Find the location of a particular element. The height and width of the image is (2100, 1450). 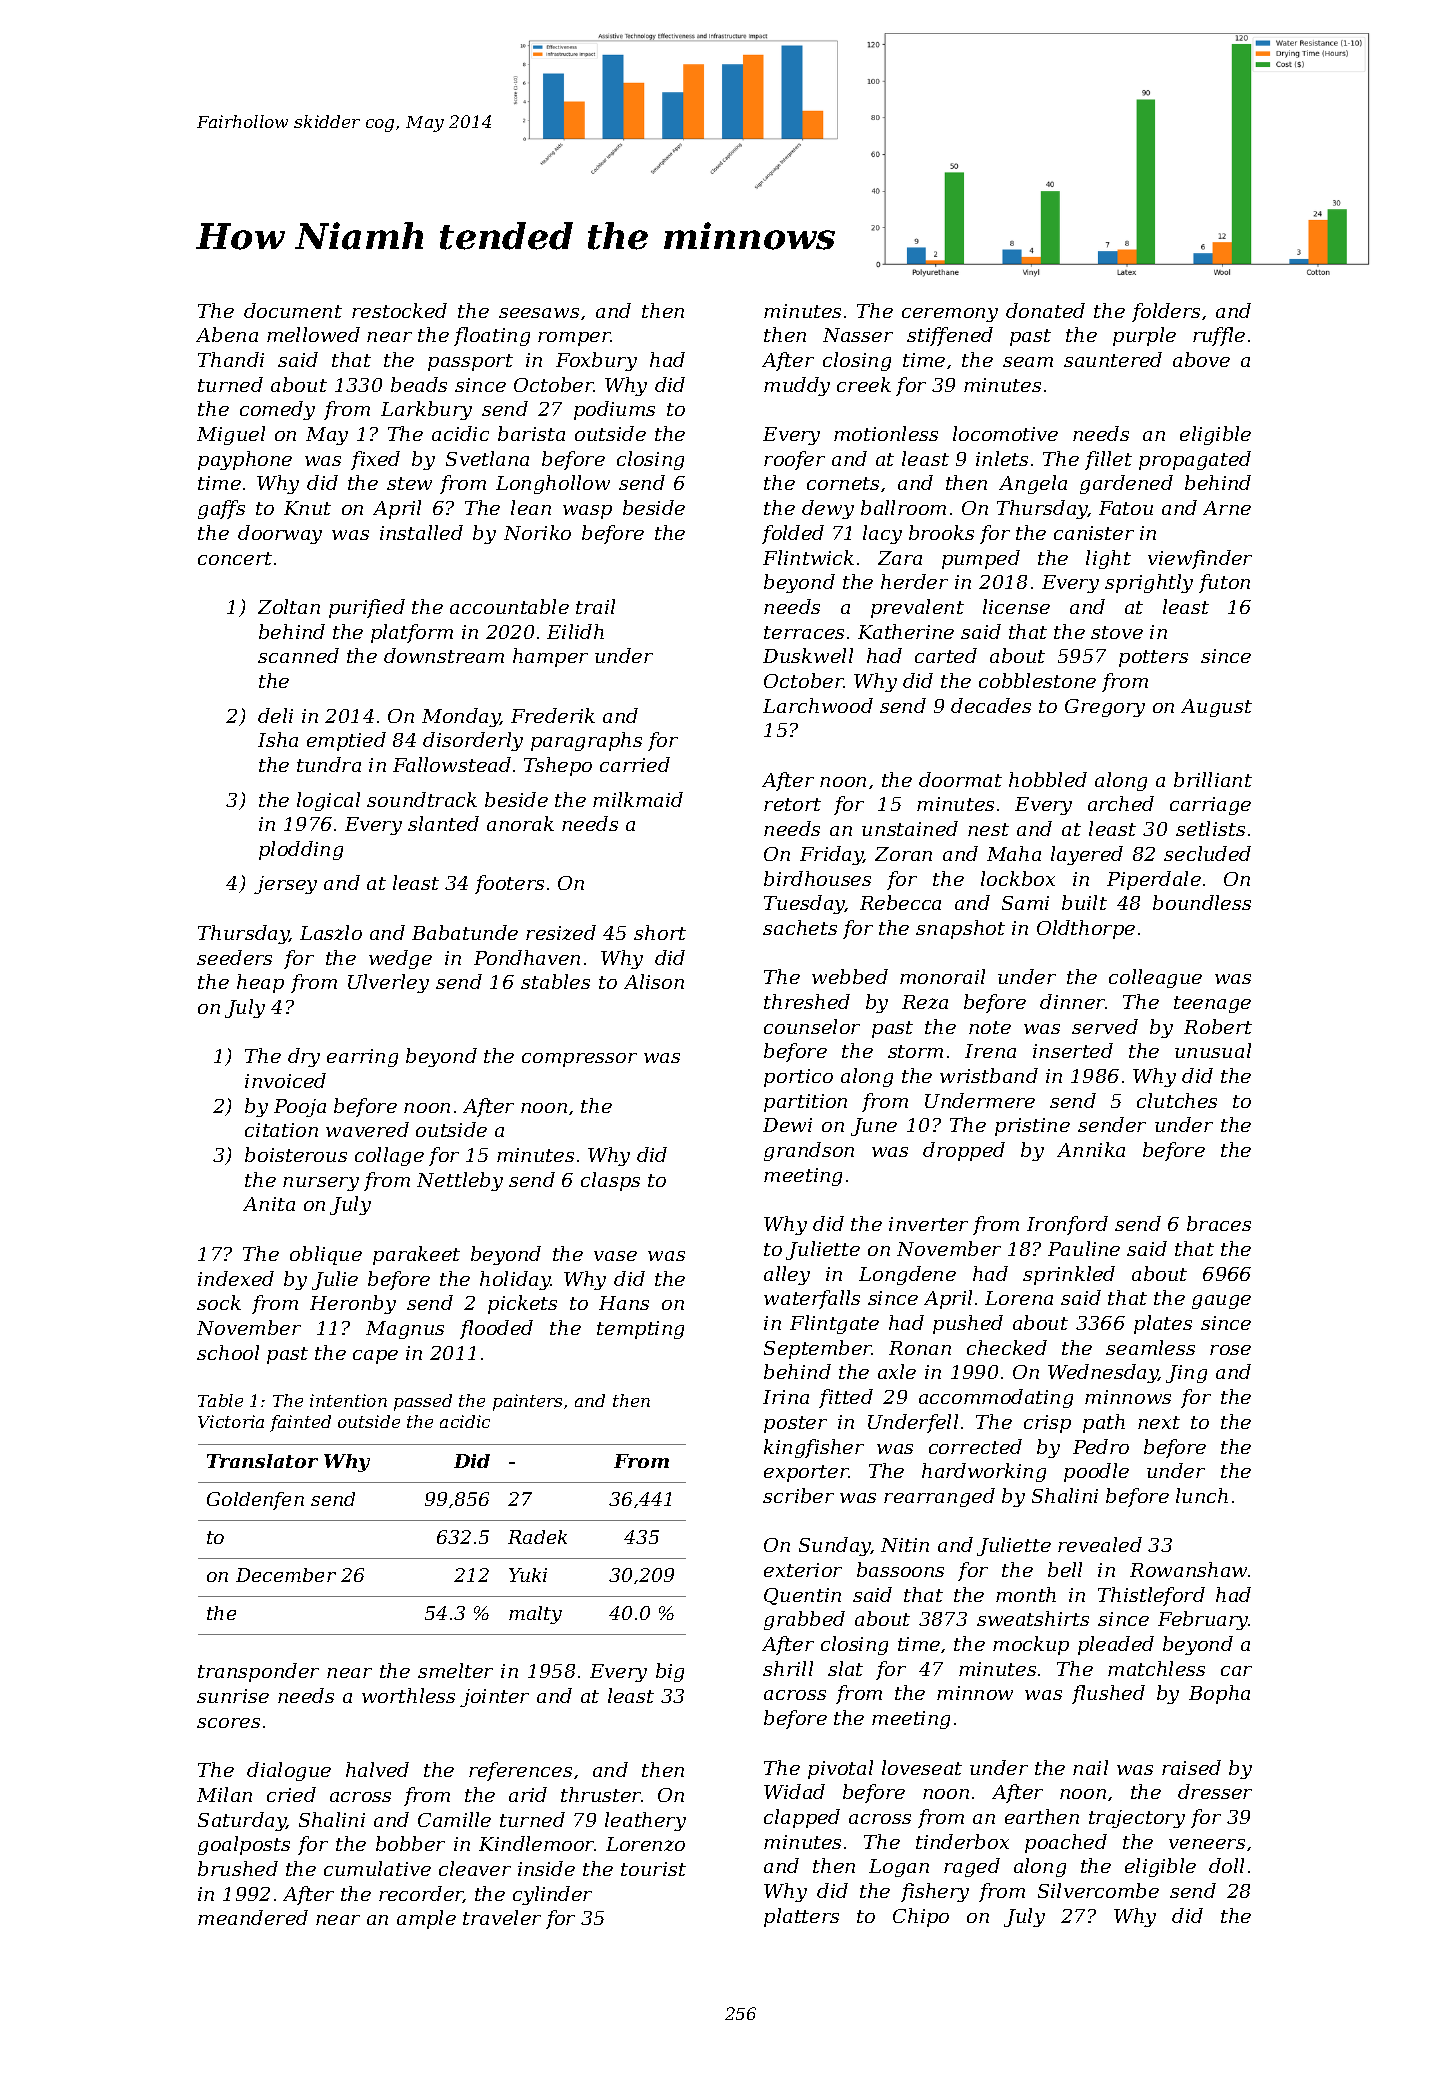

Silvercombe is located at coordinates (1098, 1890).
